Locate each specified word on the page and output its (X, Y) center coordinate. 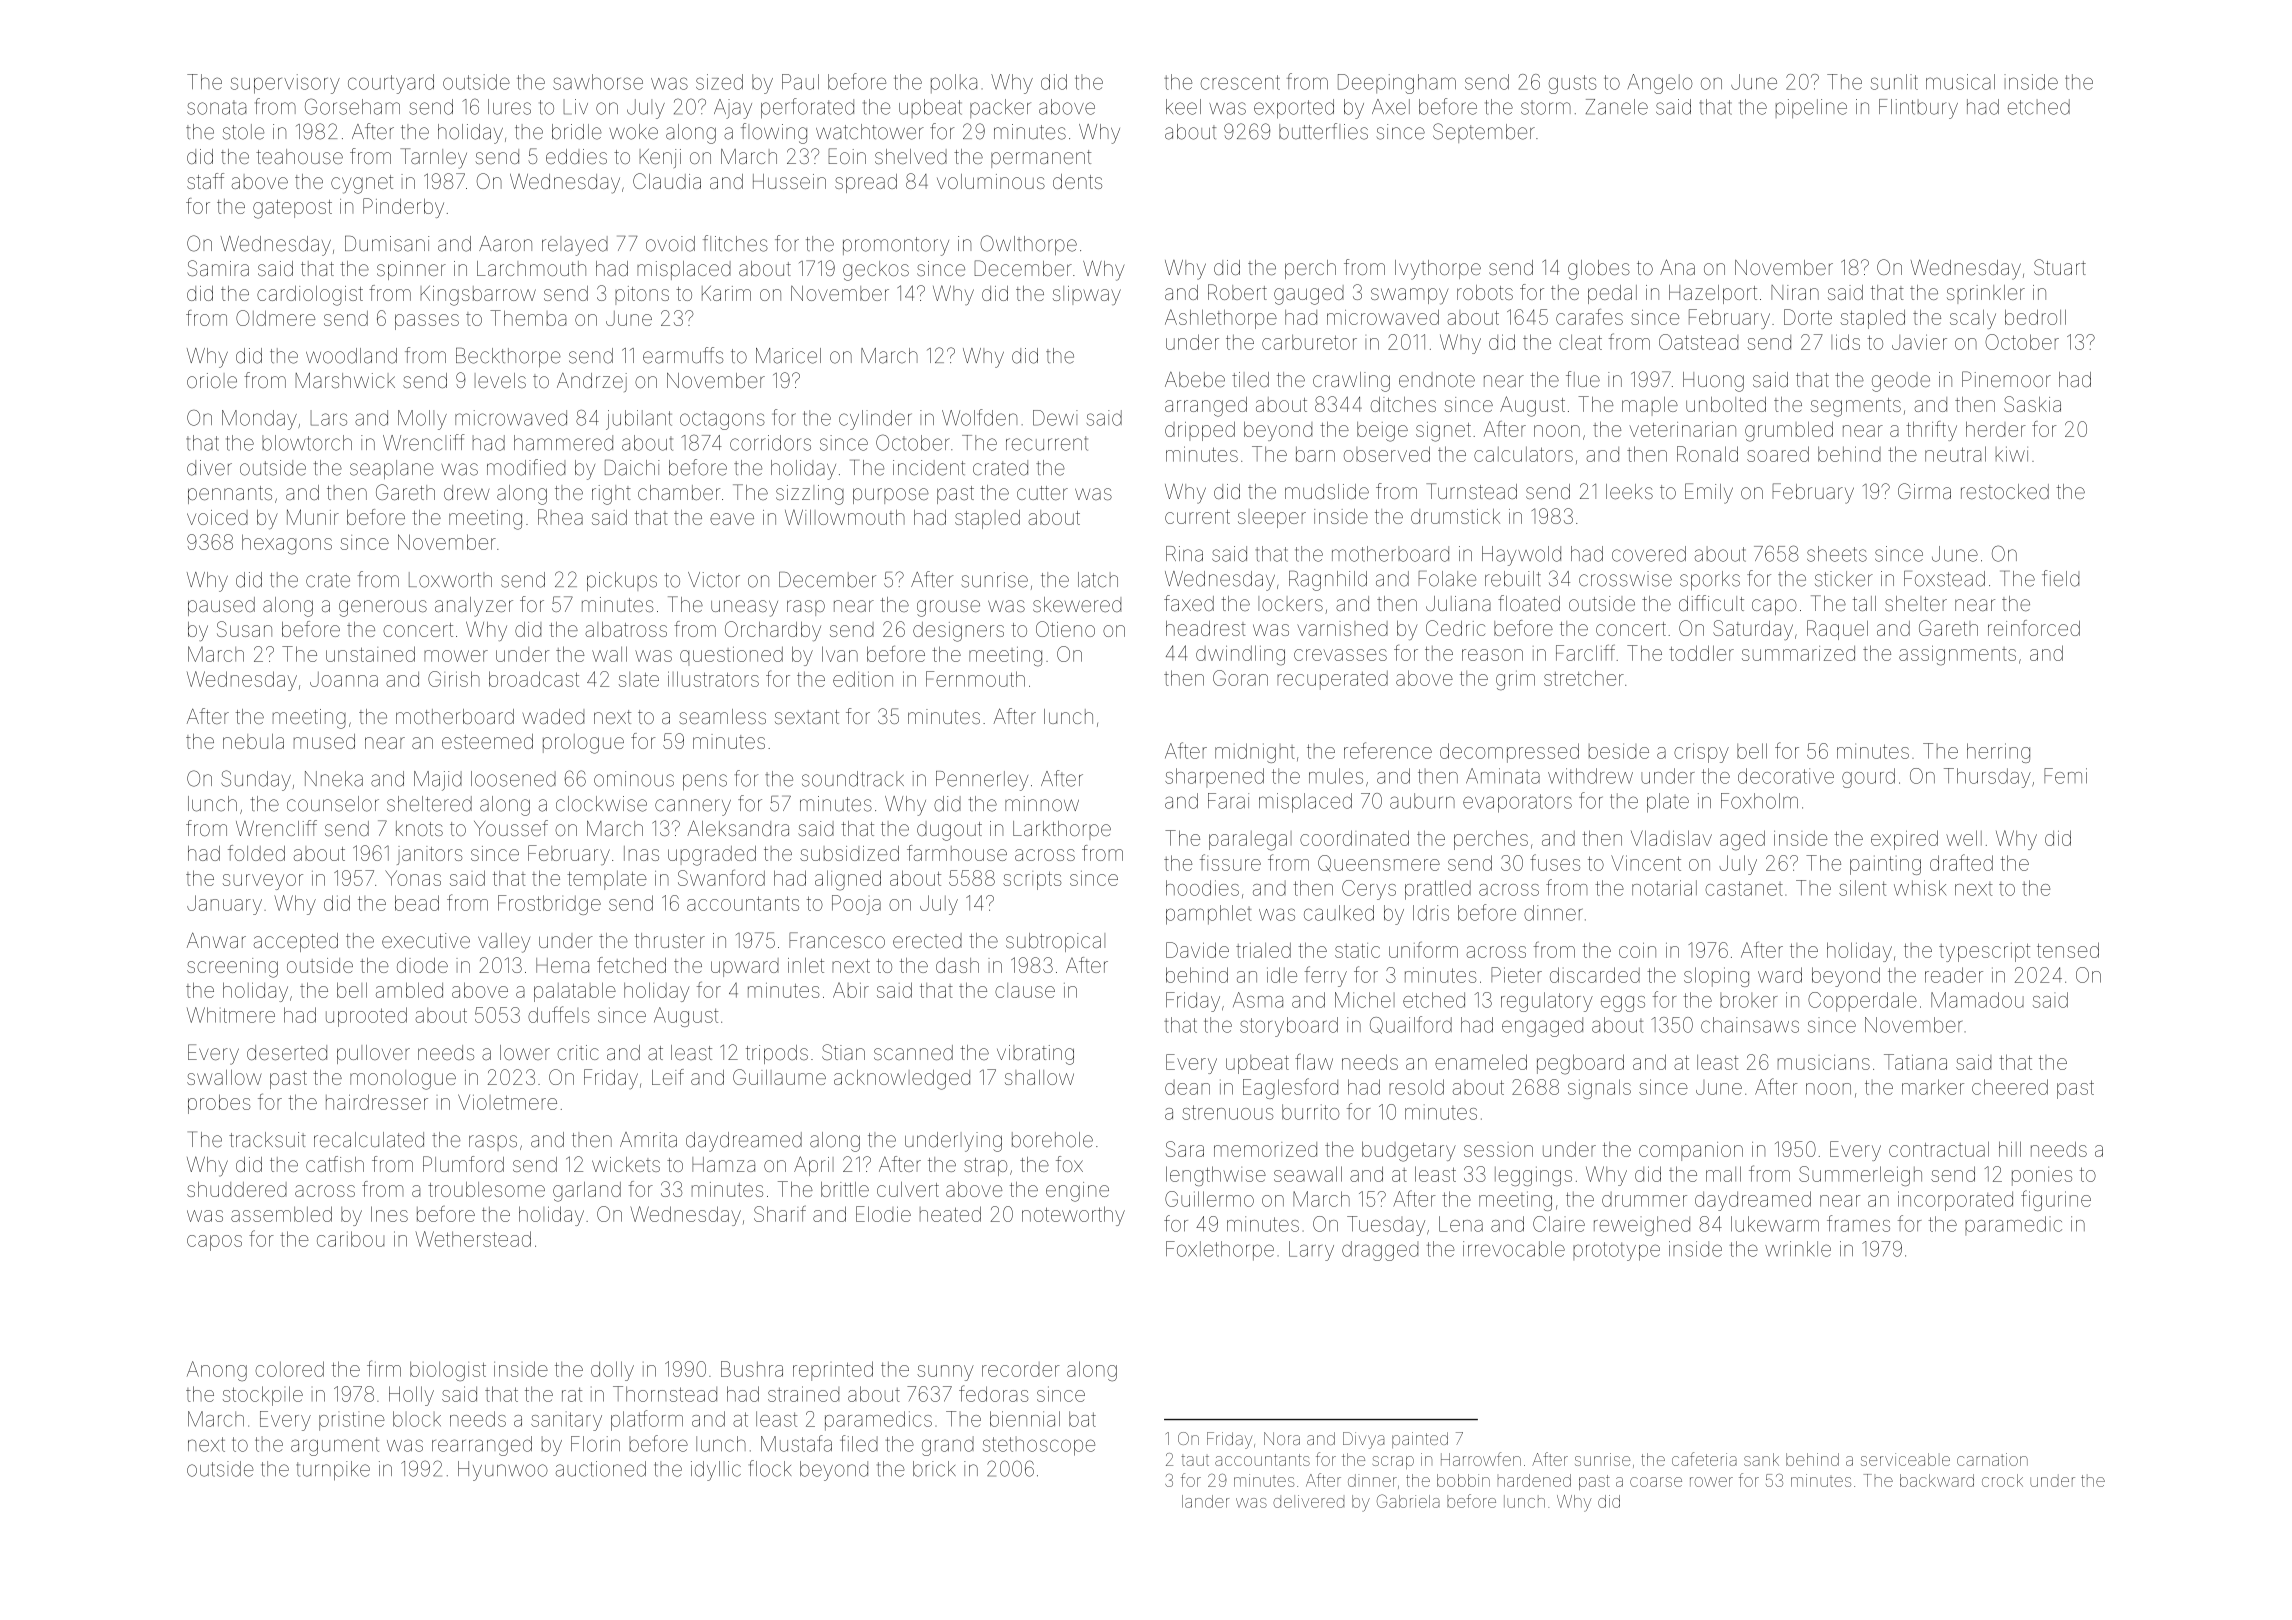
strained (803, 1394)
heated (950, 1214)
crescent (1240, 82)
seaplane (392, 469)
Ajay (733, 109)
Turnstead (1471, 491)
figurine (2056, 1200)
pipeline (1811, 108)
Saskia (2032, 404)
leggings (1533, 1176)
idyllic (716, 1471)
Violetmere (507, 1102)
